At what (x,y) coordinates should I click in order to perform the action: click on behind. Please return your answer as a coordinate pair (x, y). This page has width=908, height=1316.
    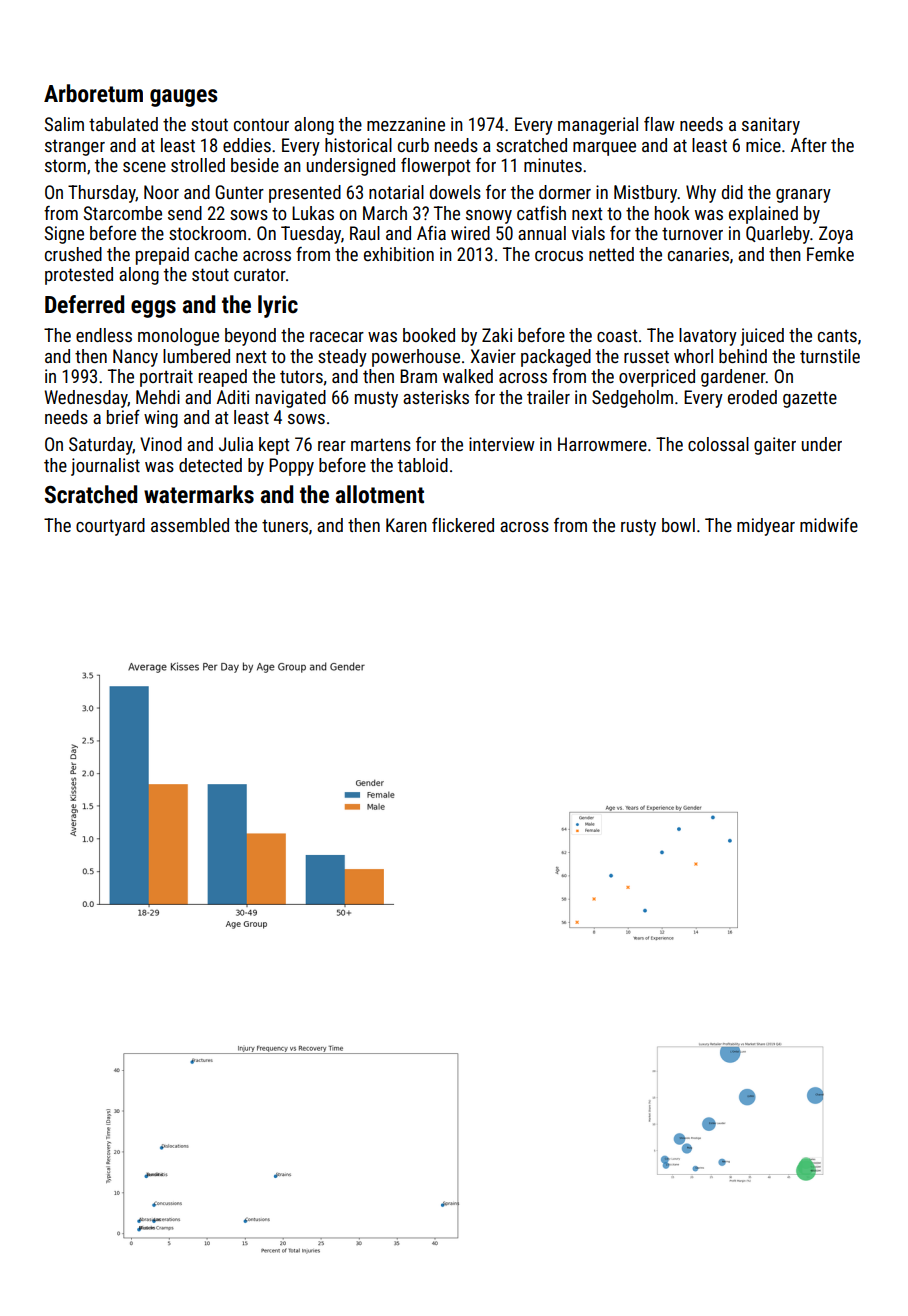
    Looking at the image, I should click on (743, 356).
